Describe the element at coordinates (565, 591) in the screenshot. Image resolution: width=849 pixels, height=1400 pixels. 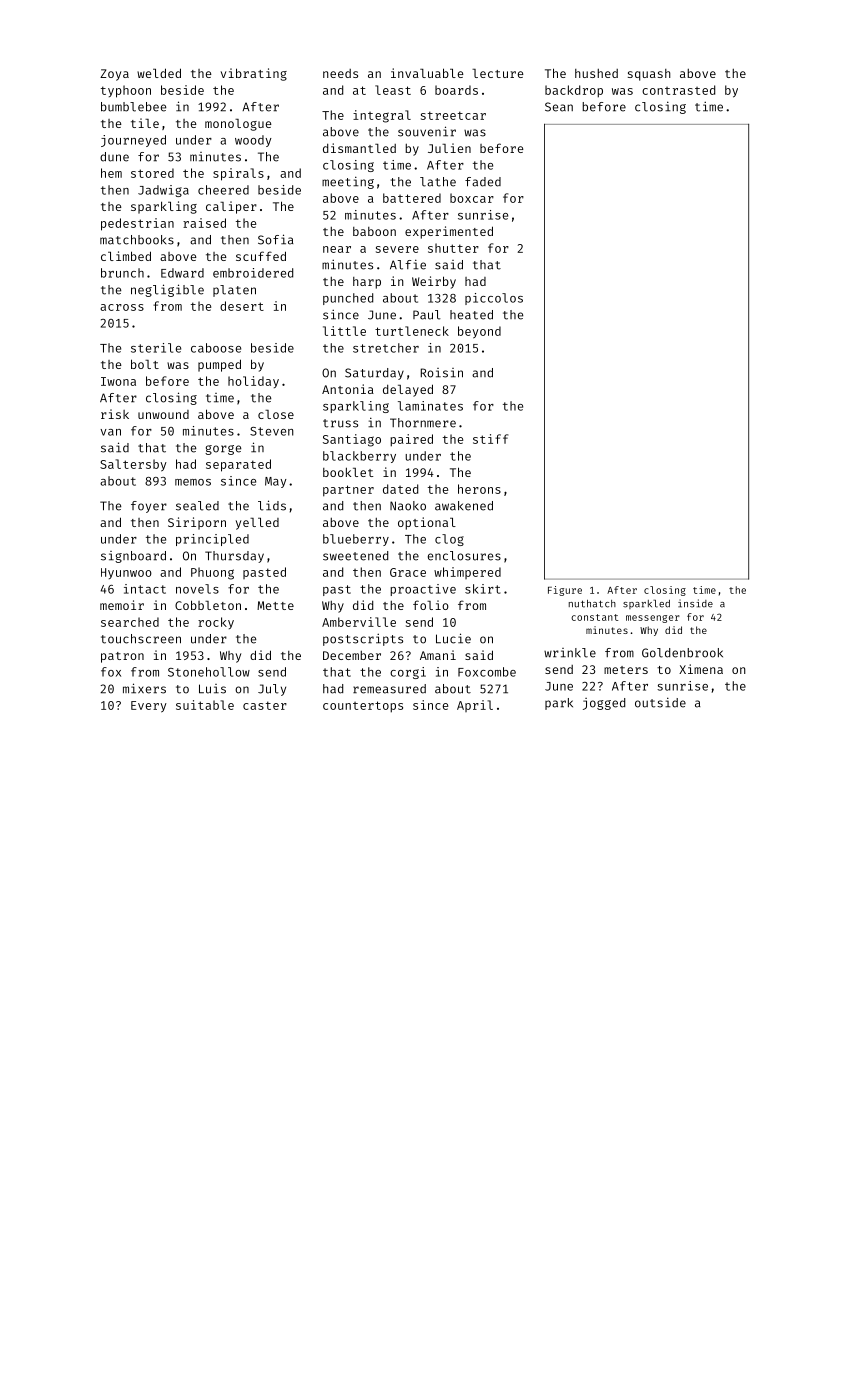
I see `Figure` at that location.
